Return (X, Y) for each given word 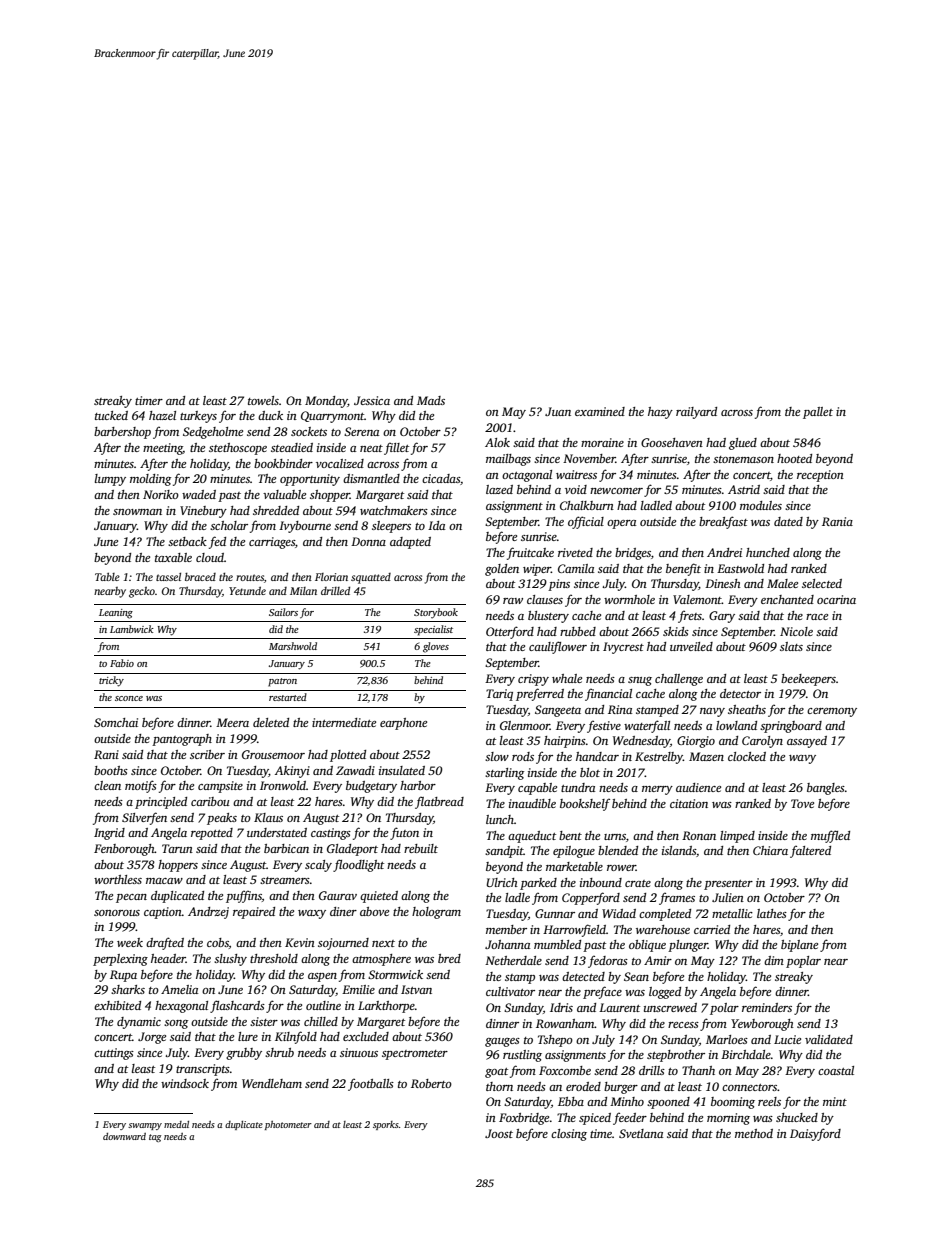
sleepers (391, 527)
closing (569, 1135)
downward (124, 1136)
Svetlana (641, 1133)
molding (150, 480)
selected (822, 583)
